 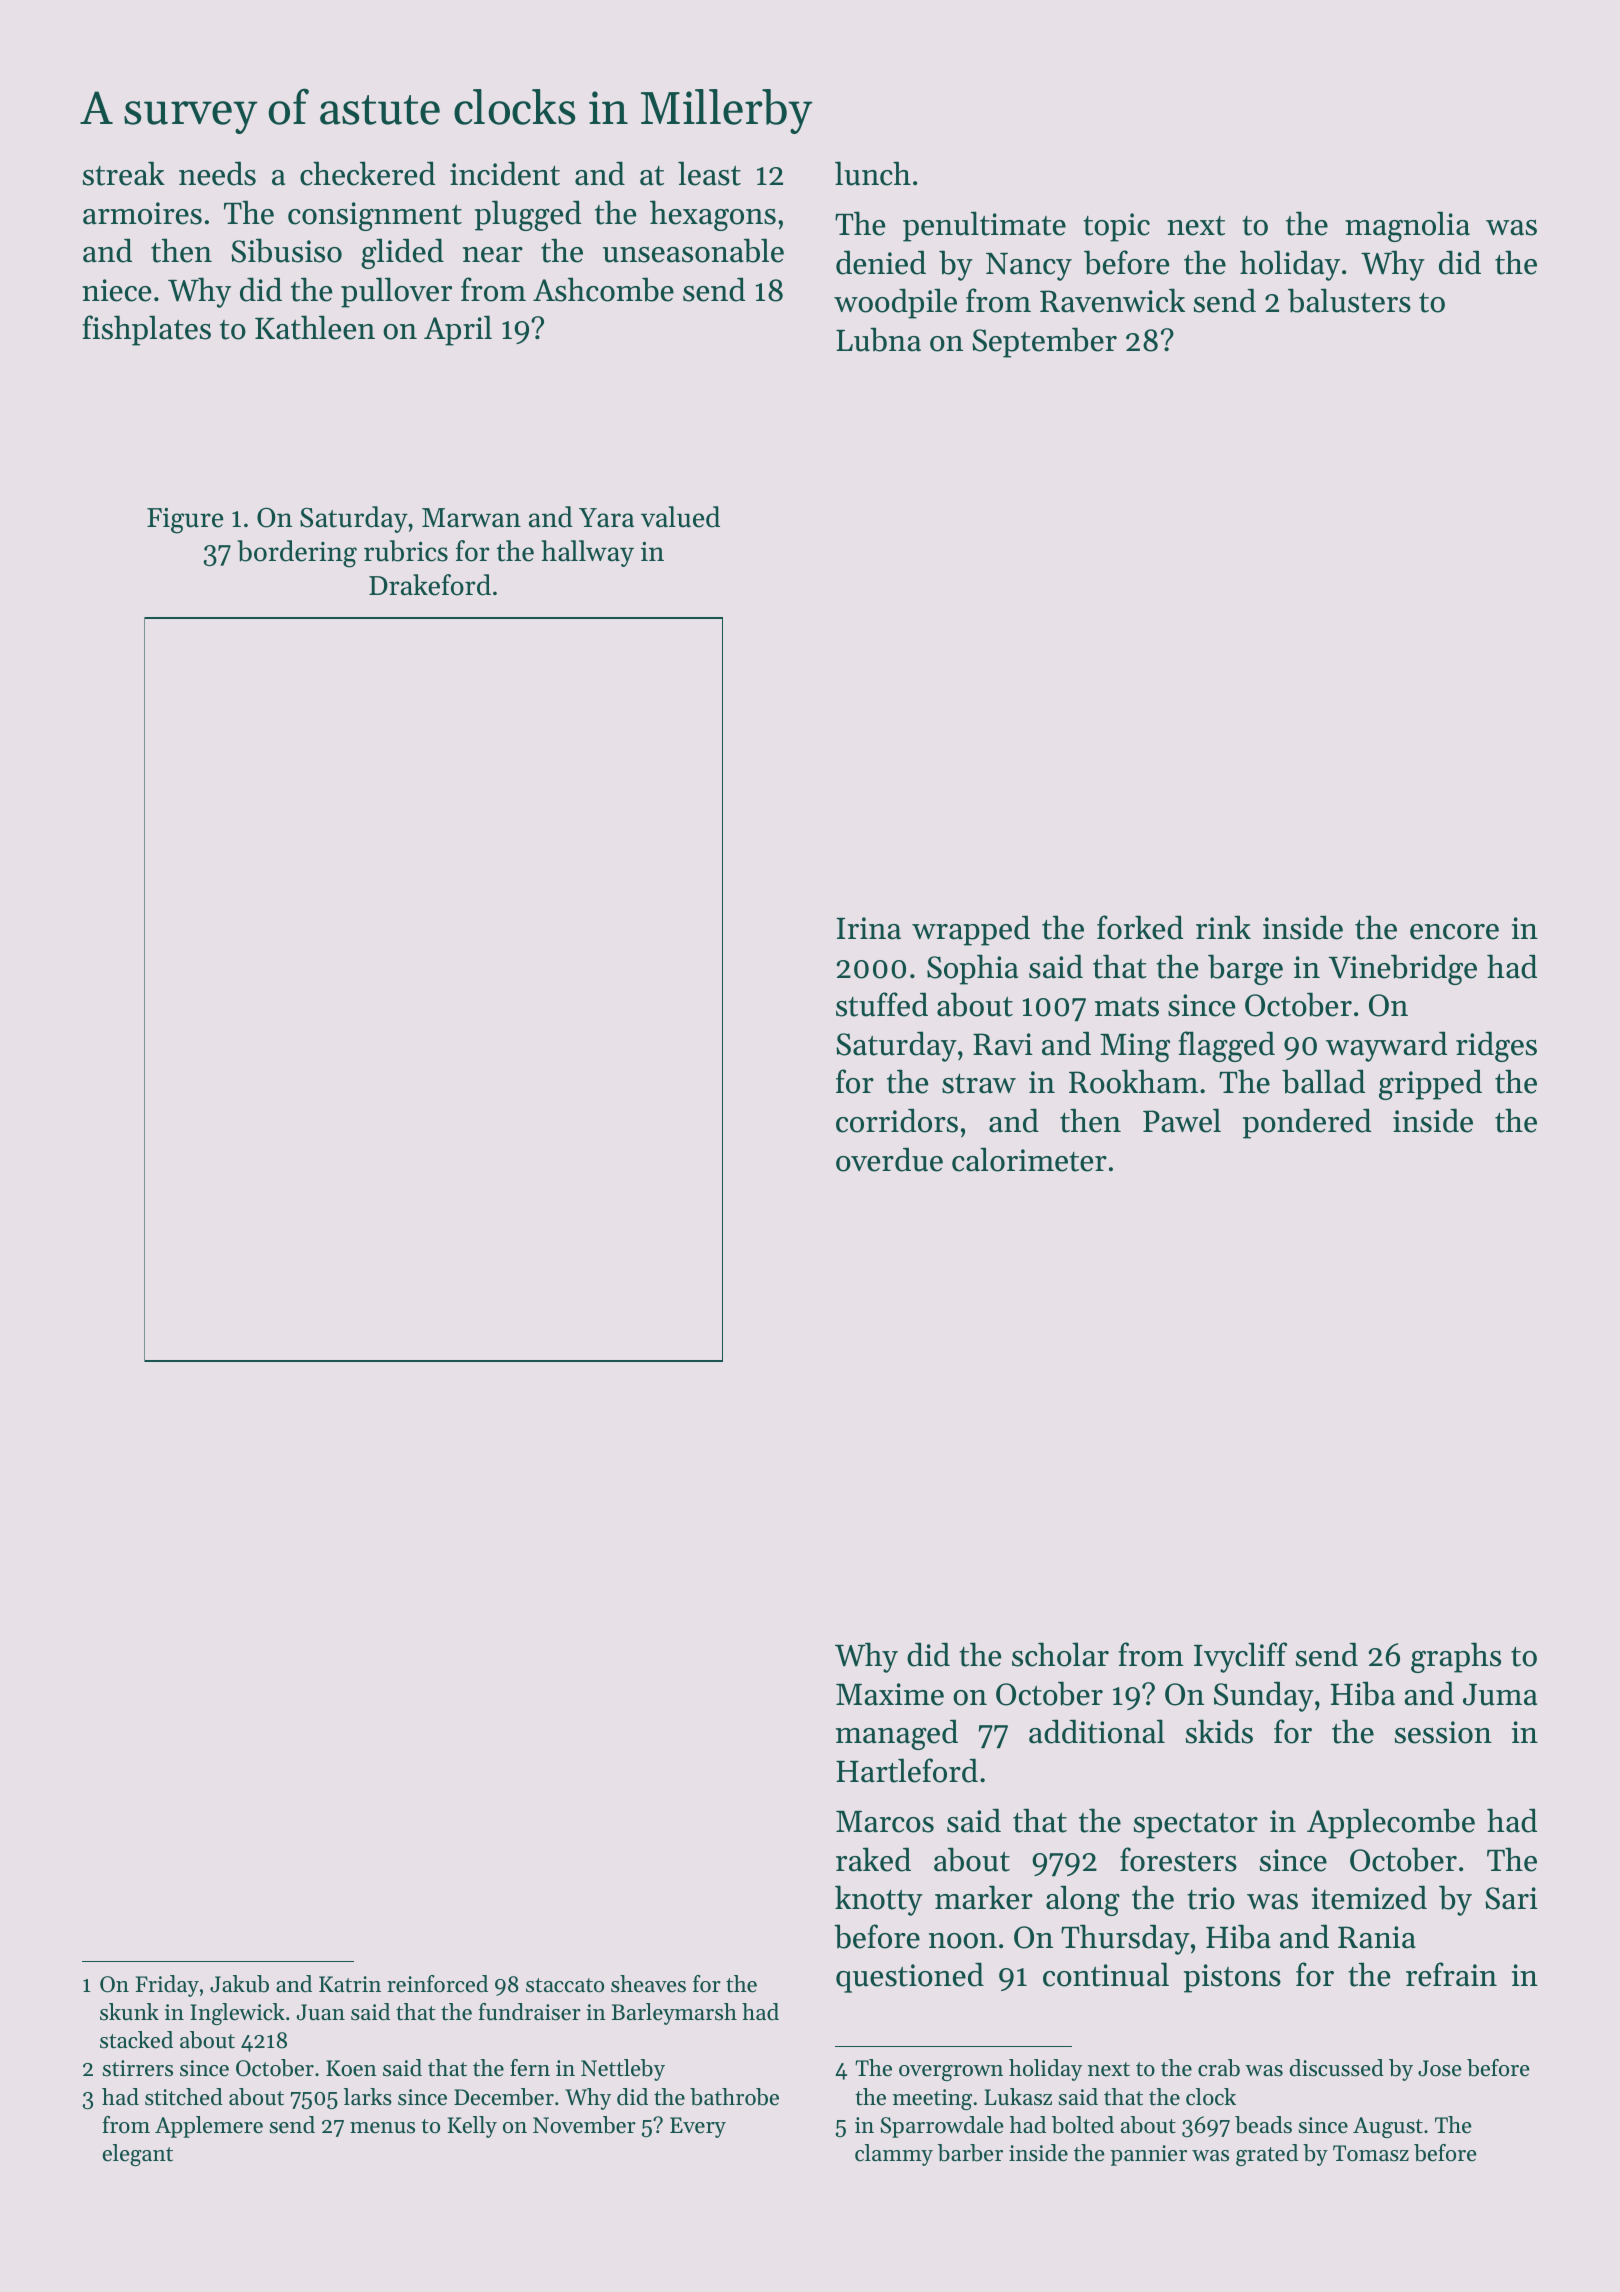 I want to click on hallway, so click(x=587, y=553).
